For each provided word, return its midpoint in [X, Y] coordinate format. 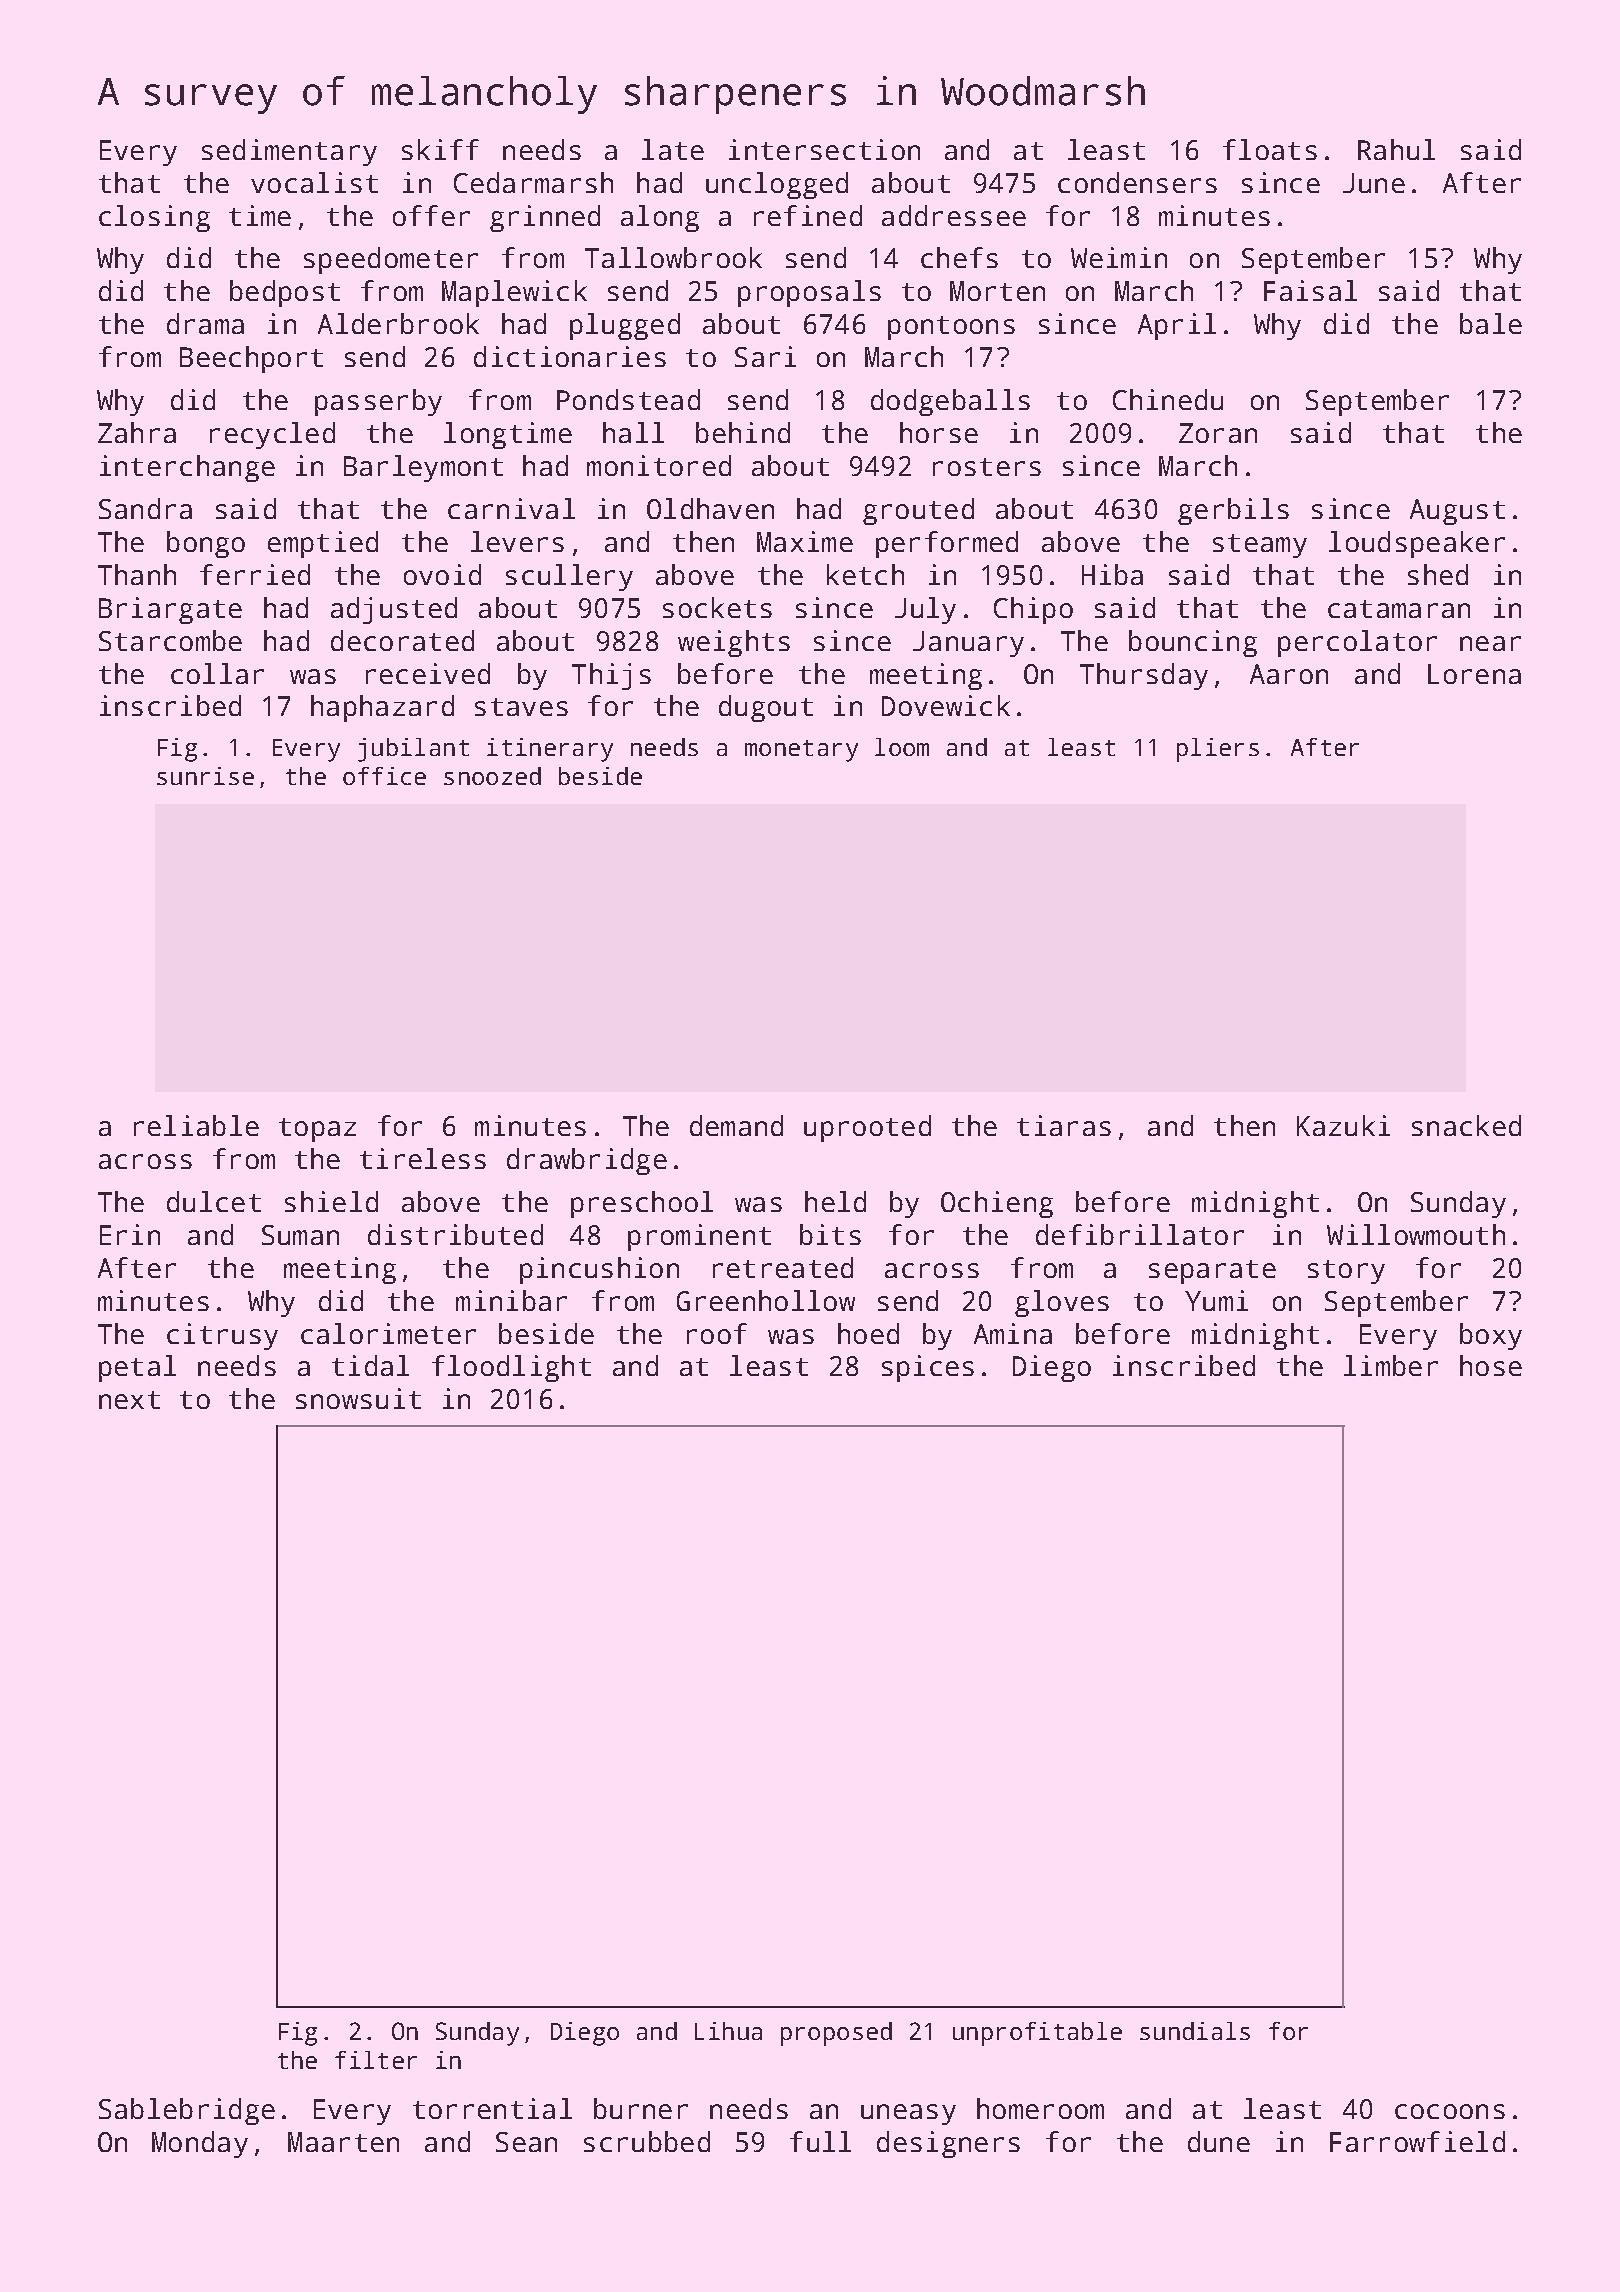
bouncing [1193, 643]
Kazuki [1343, 1125]
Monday [200, 2144]
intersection [824, 149]
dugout [766, 708]
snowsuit [358, 1398]
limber [1391, 1365]
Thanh [137, 574]
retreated [783, 1267]
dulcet [214, 1201]
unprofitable [1037, 2034]
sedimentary [289, 152]
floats [1270, 149]
